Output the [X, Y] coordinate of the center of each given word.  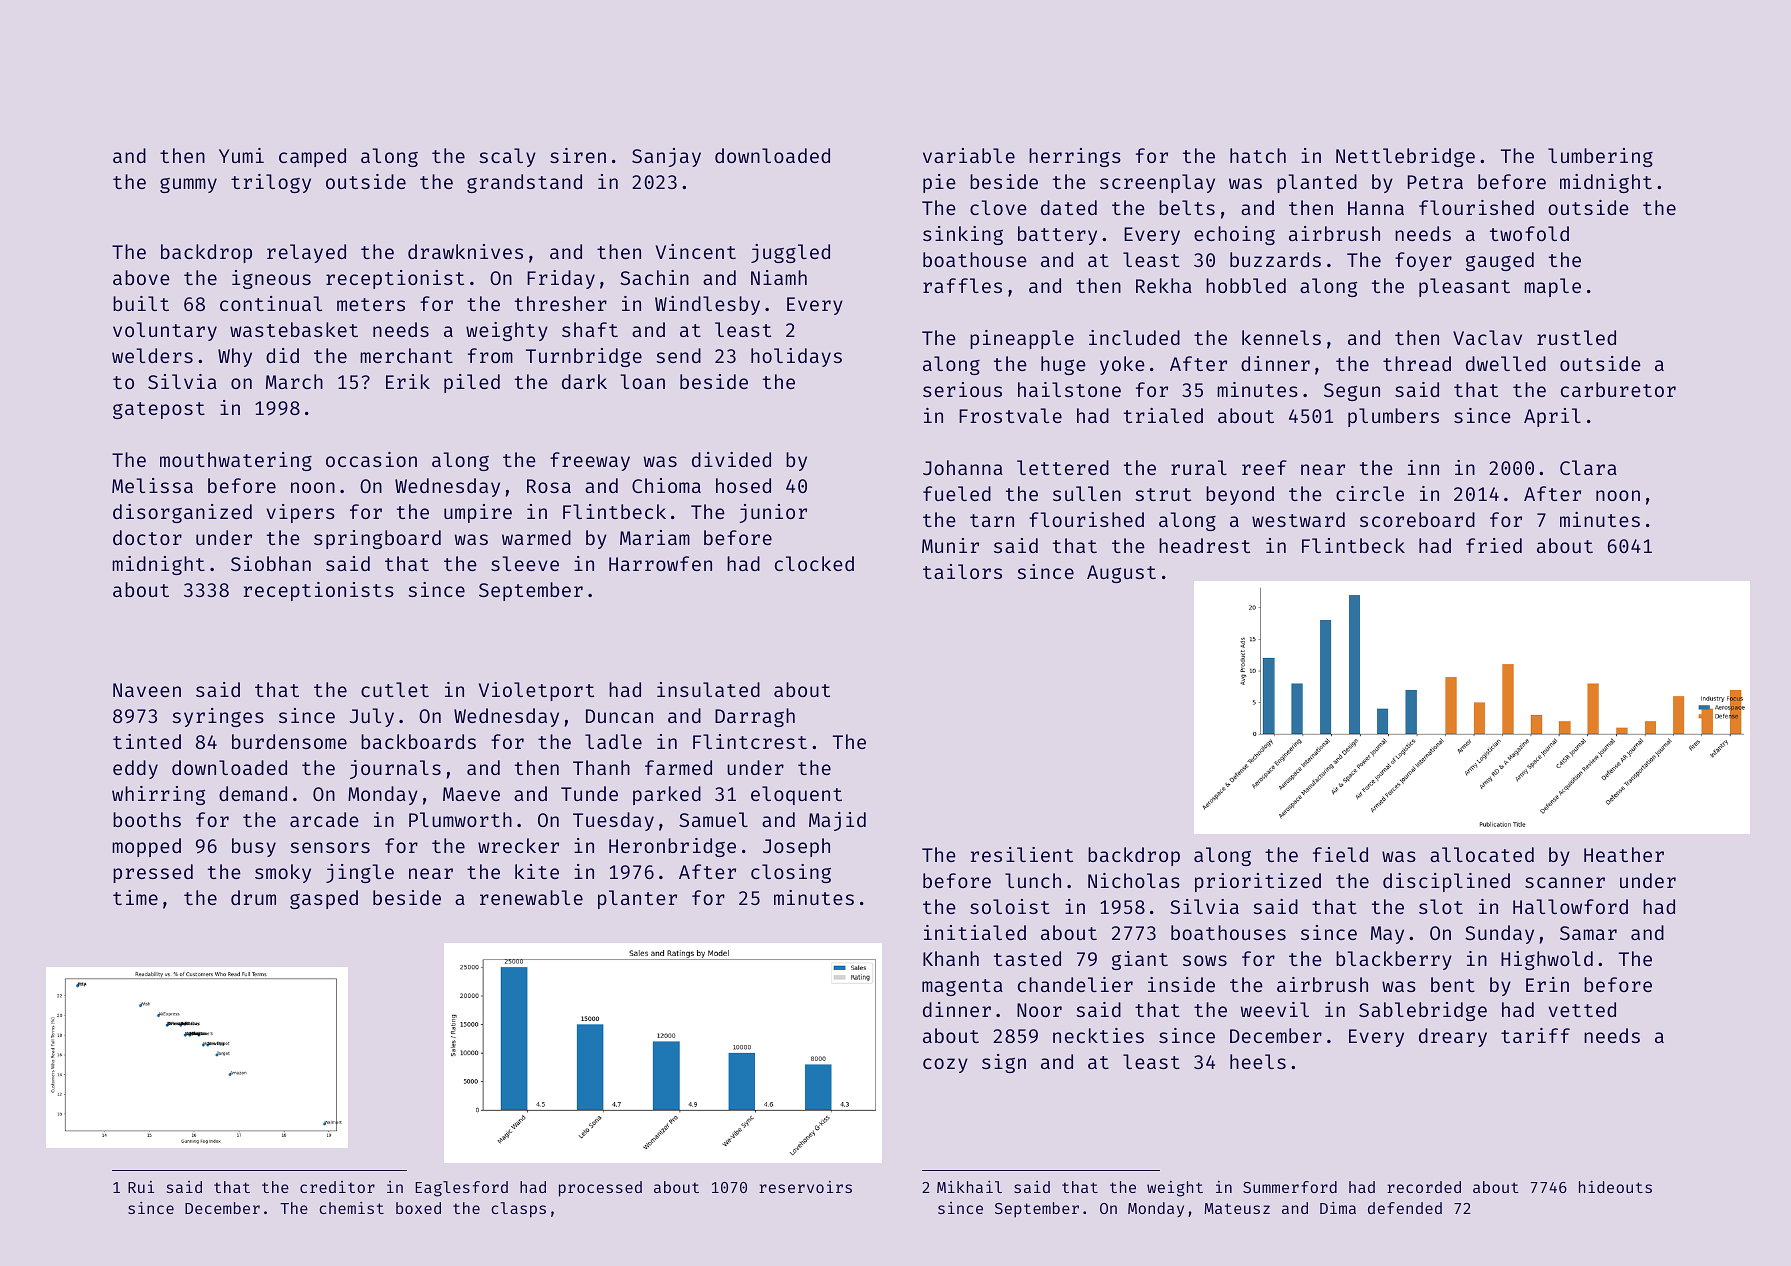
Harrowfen [660, 563]
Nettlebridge [1405, 157]
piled [472, 383]
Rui [141, 1187]
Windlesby [707, 305]
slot [1441, 906]
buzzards [1275, 259]
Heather [1624, 854]
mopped [146, 847]
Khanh [951, 958]
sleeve [525, 563]
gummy [188, 185]
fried [1494, 545]
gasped [324, 899]
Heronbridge [672, 847]
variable [969, 155]
